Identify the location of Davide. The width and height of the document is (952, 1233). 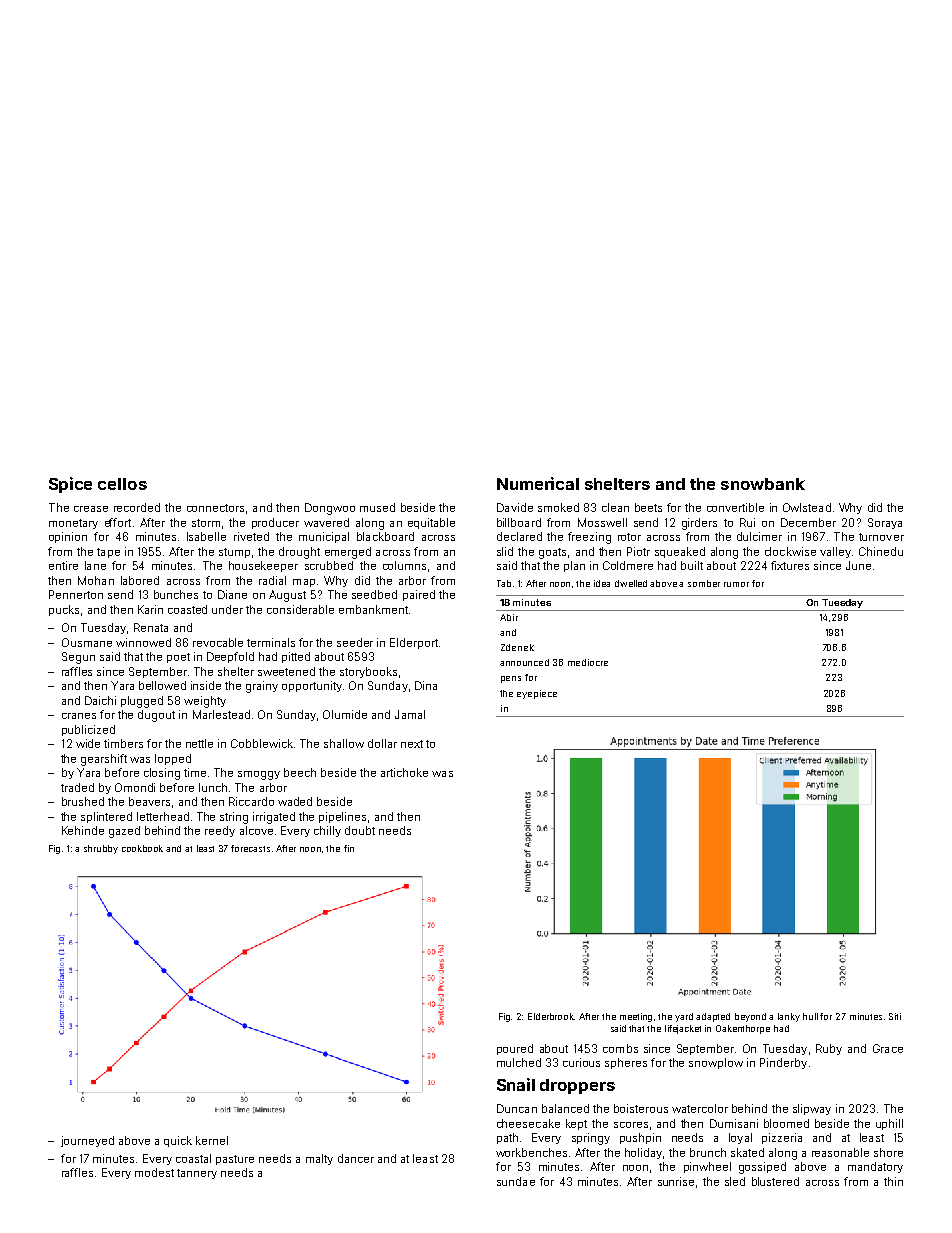
(515, 507).
